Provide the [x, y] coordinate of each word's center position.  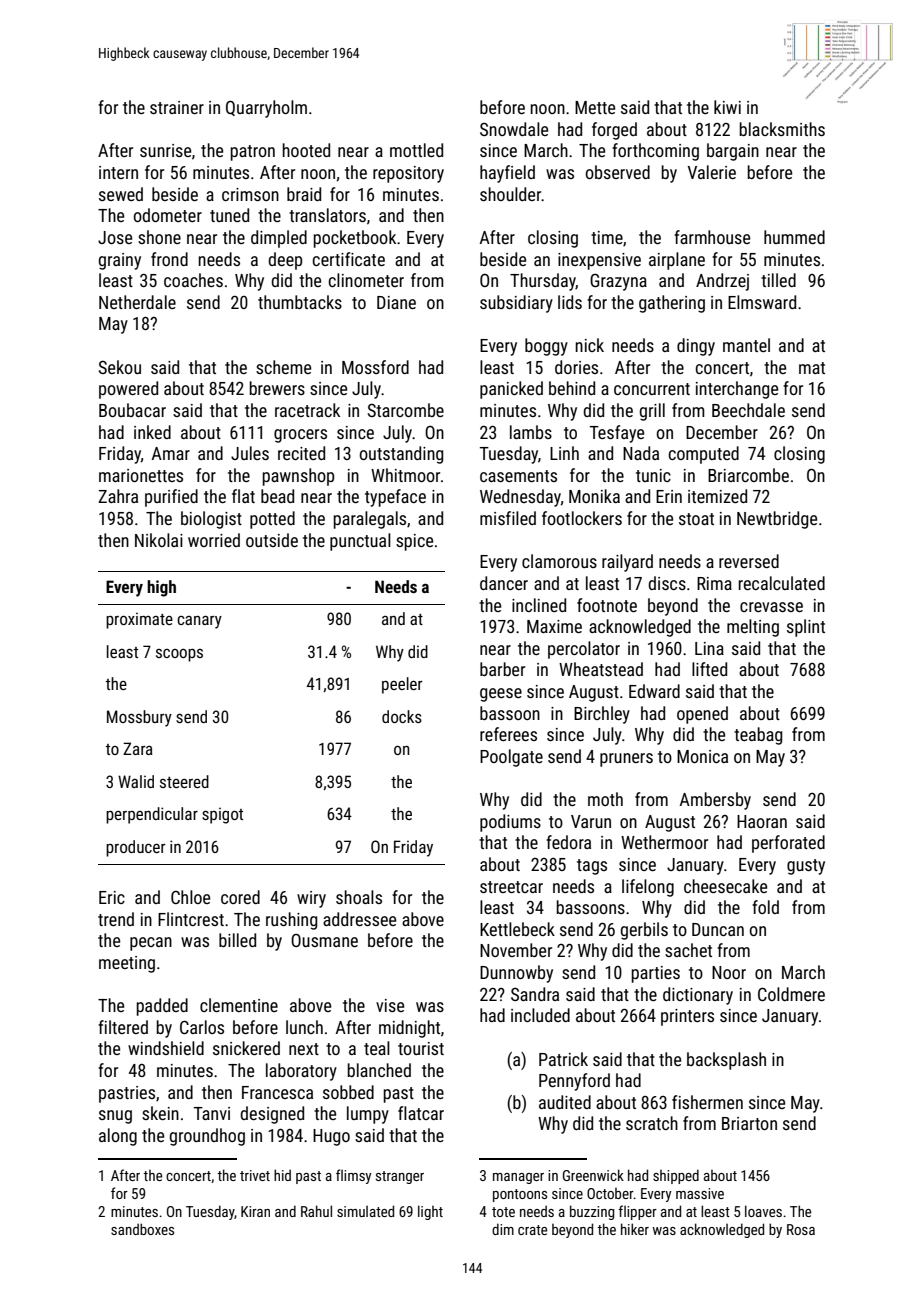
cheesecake [725, 886]
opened [702, 715]
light [430, 1212]
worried [214, 540]
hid [282, 1175]
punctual [360, 542]
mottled [416, 150]
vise [390, 1005]
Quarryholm [266, 109]
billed [237, 940]
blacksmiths [782, 129]
